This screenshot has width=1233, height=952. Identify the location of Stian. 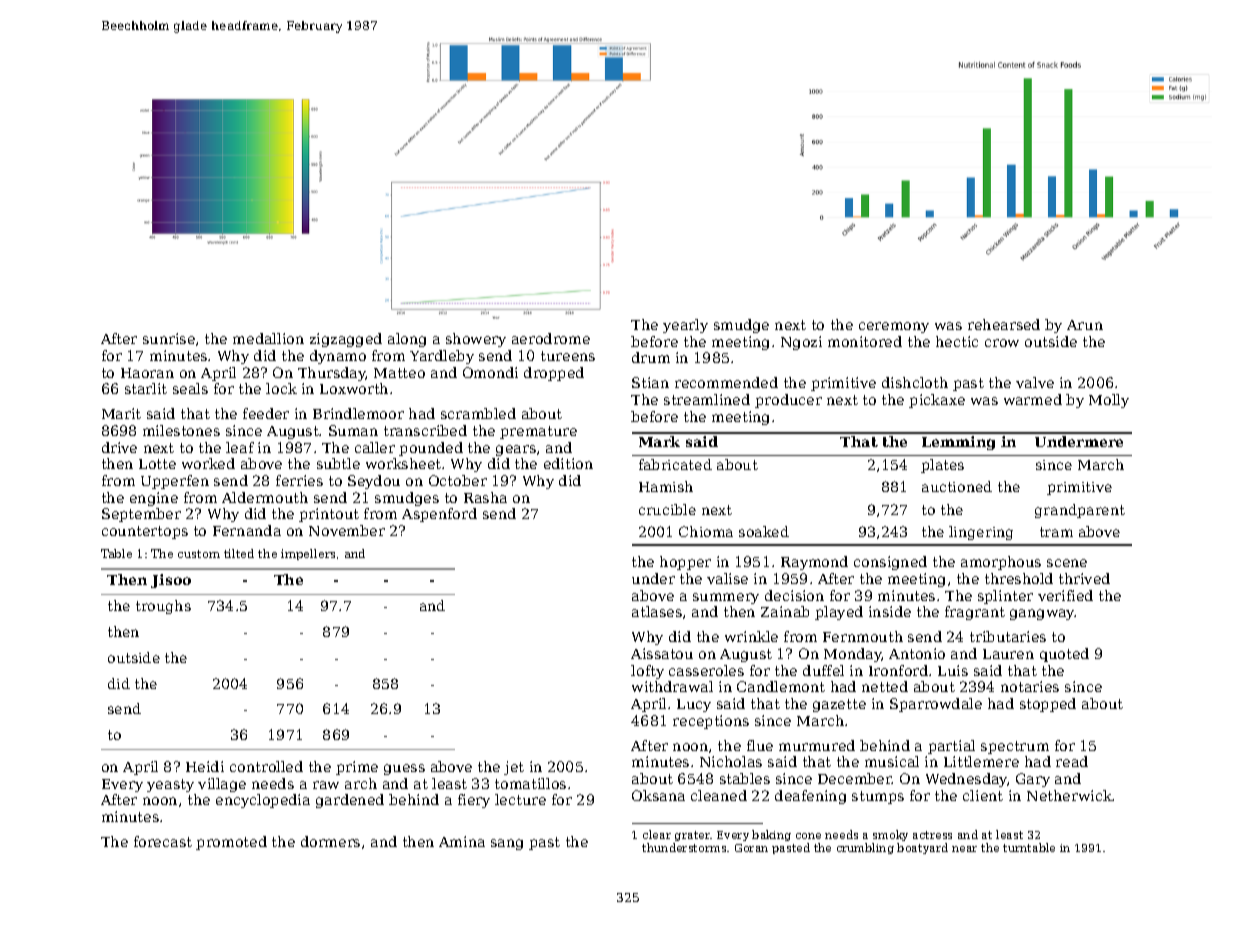
(650, 382).
